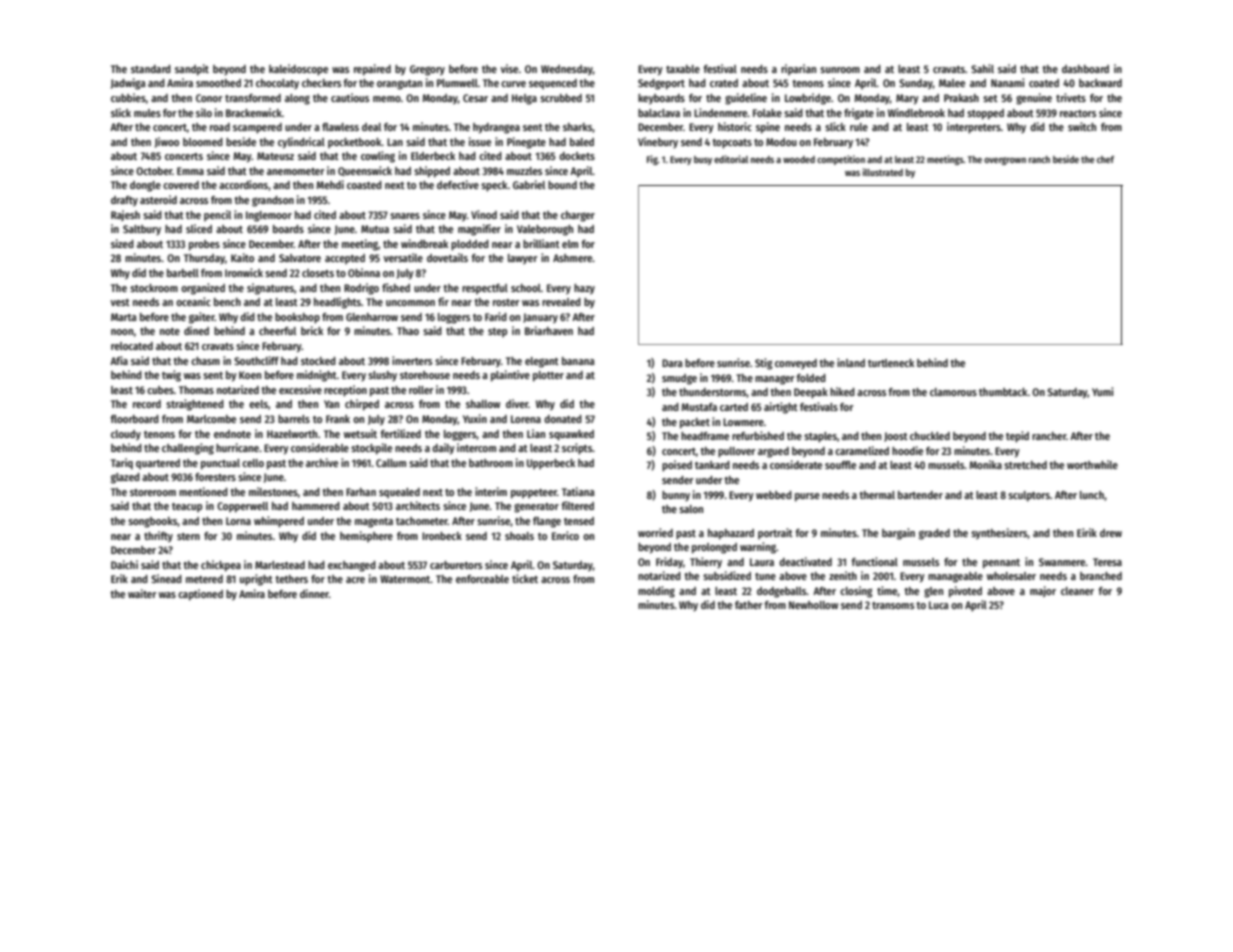  I want to click on standard, so click(151, 69).
